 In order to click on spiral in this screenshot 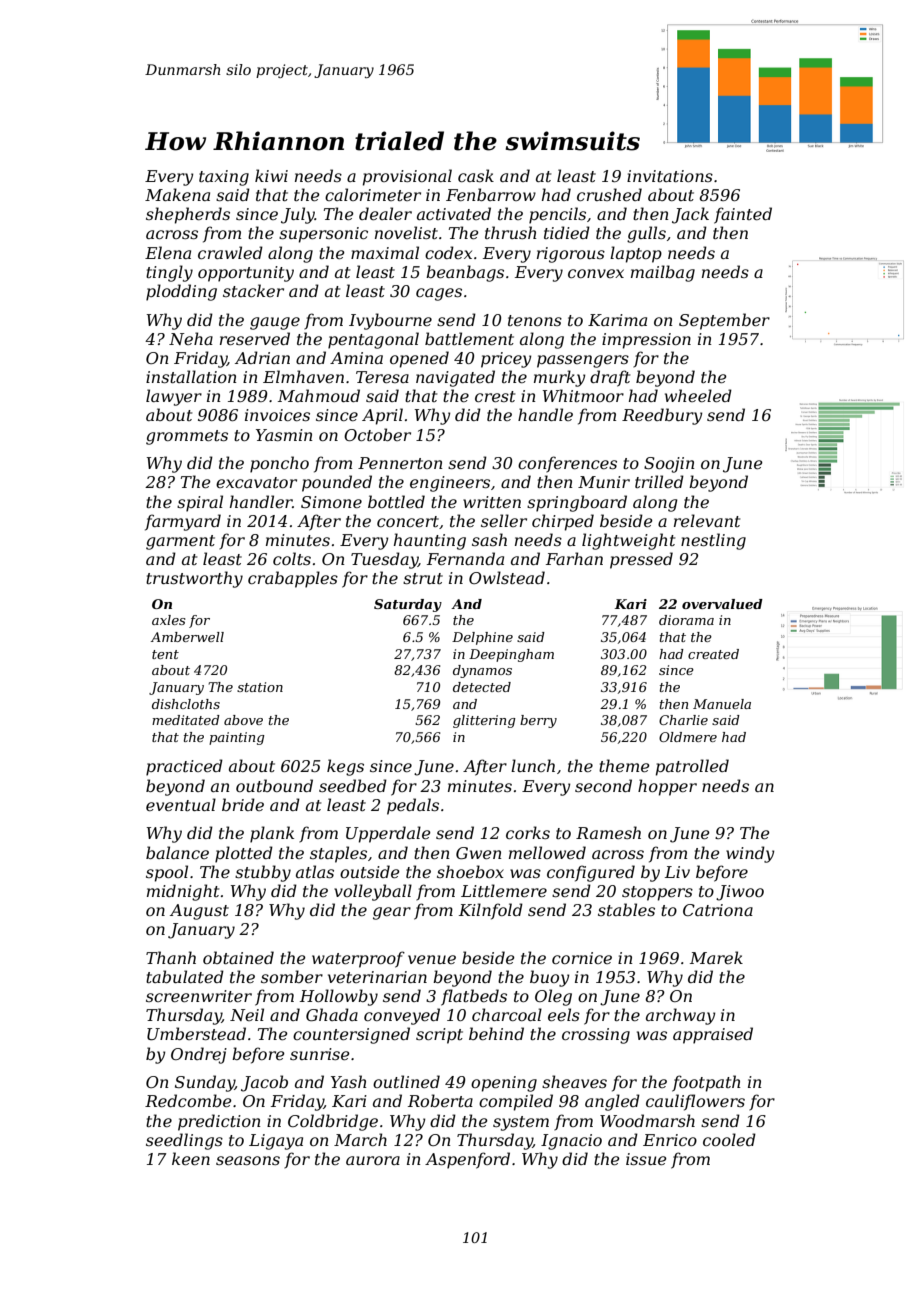, I will do `click(200, 503)`.
